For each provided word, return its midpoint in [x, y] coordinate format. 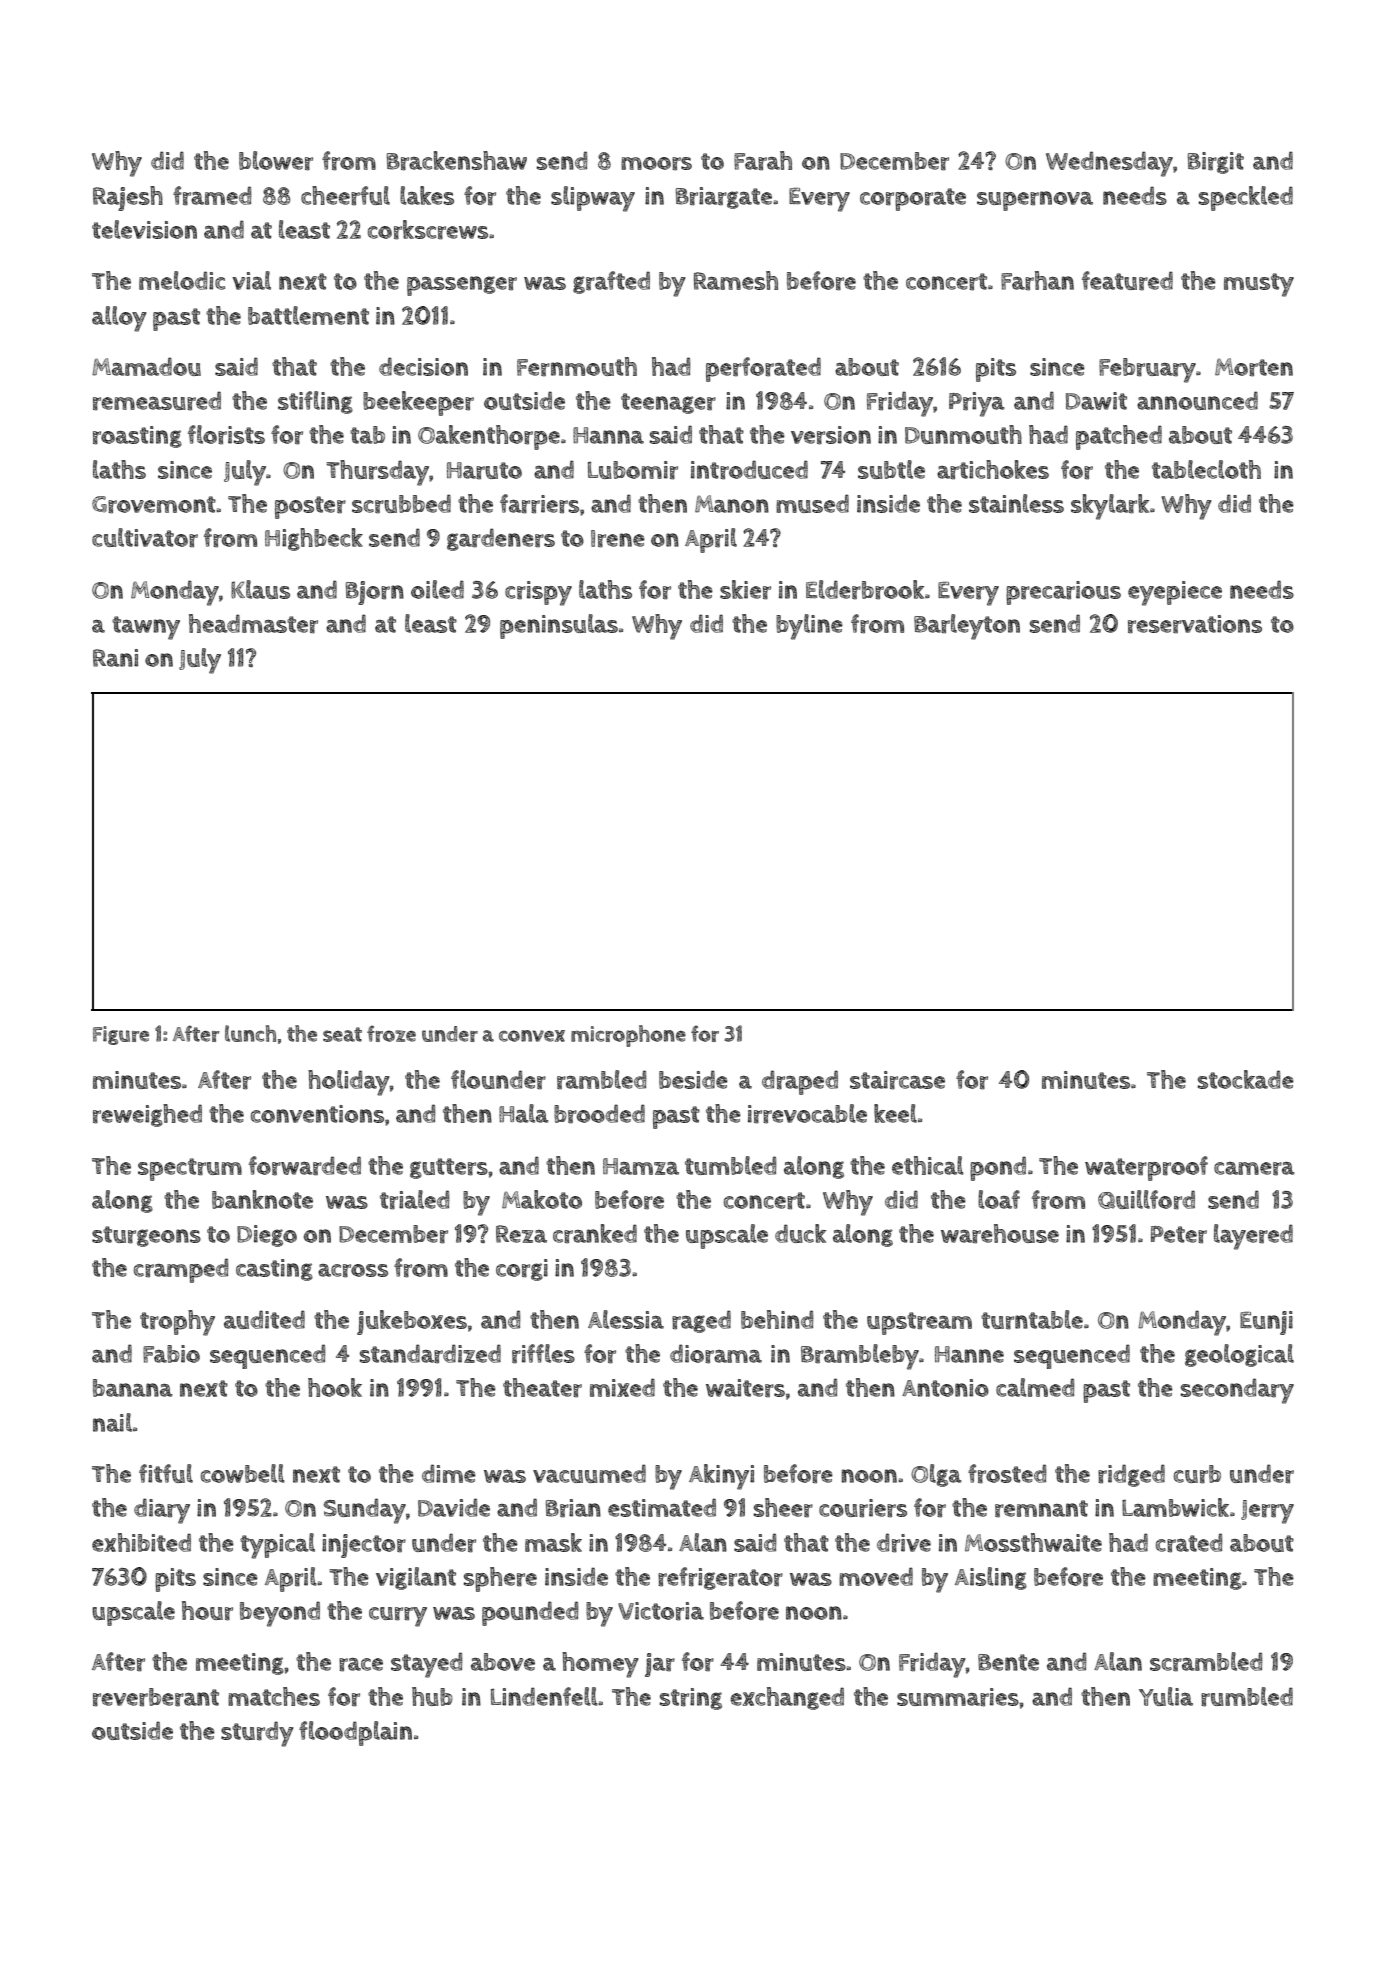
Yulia [1166, 1696]
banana [133, 1388]
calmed [1035, 1387]
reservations [1195, 624]
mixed [622, 1387]
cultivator [145, 538]
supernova [1035, 201]
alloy [119, 319]
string [691, 1699]
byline [809, 627]
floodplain [355, 1733]
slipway [593, 199]
